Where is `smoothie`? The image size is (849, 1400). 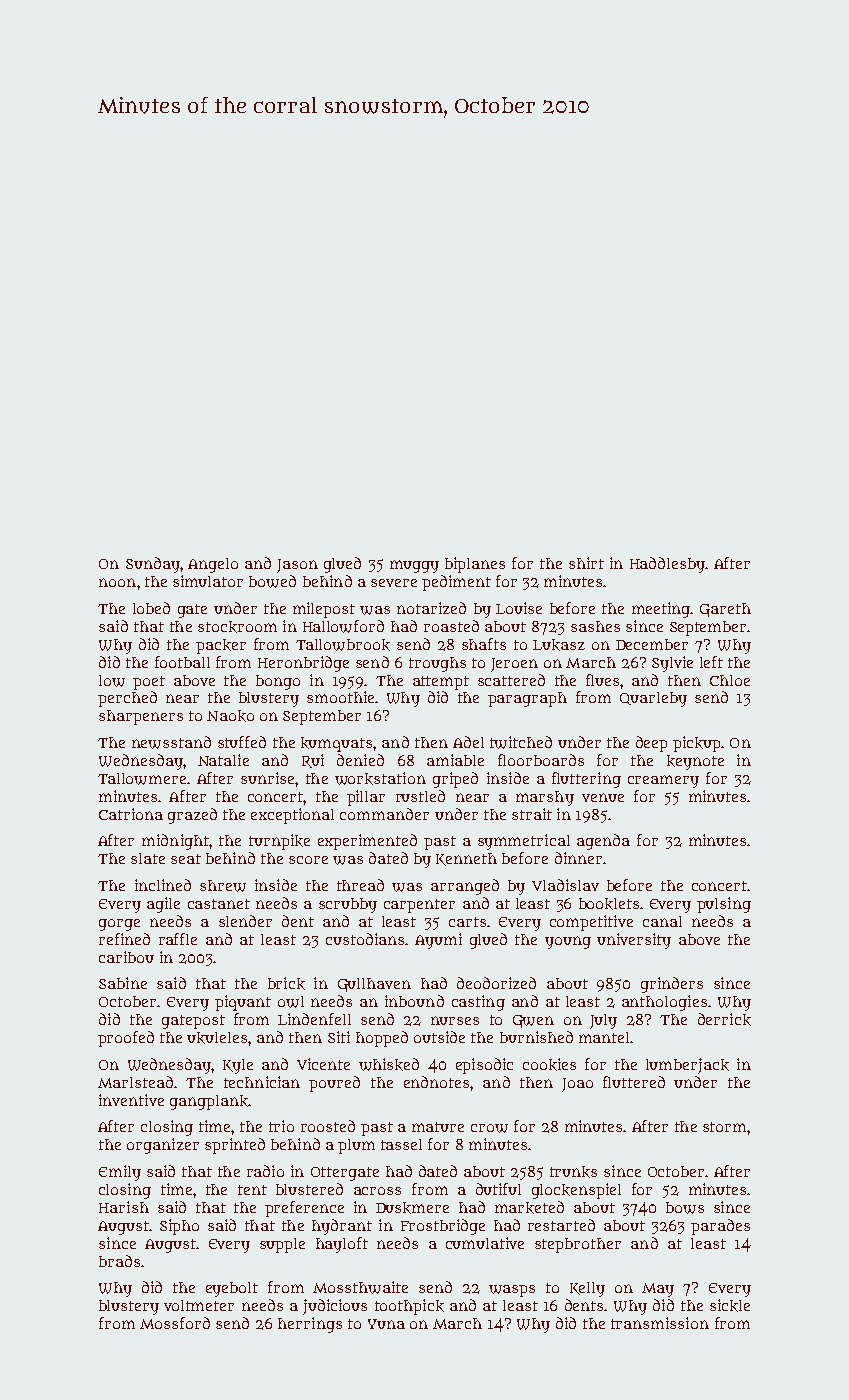 smoothie is located at coordinates (340, 697).
